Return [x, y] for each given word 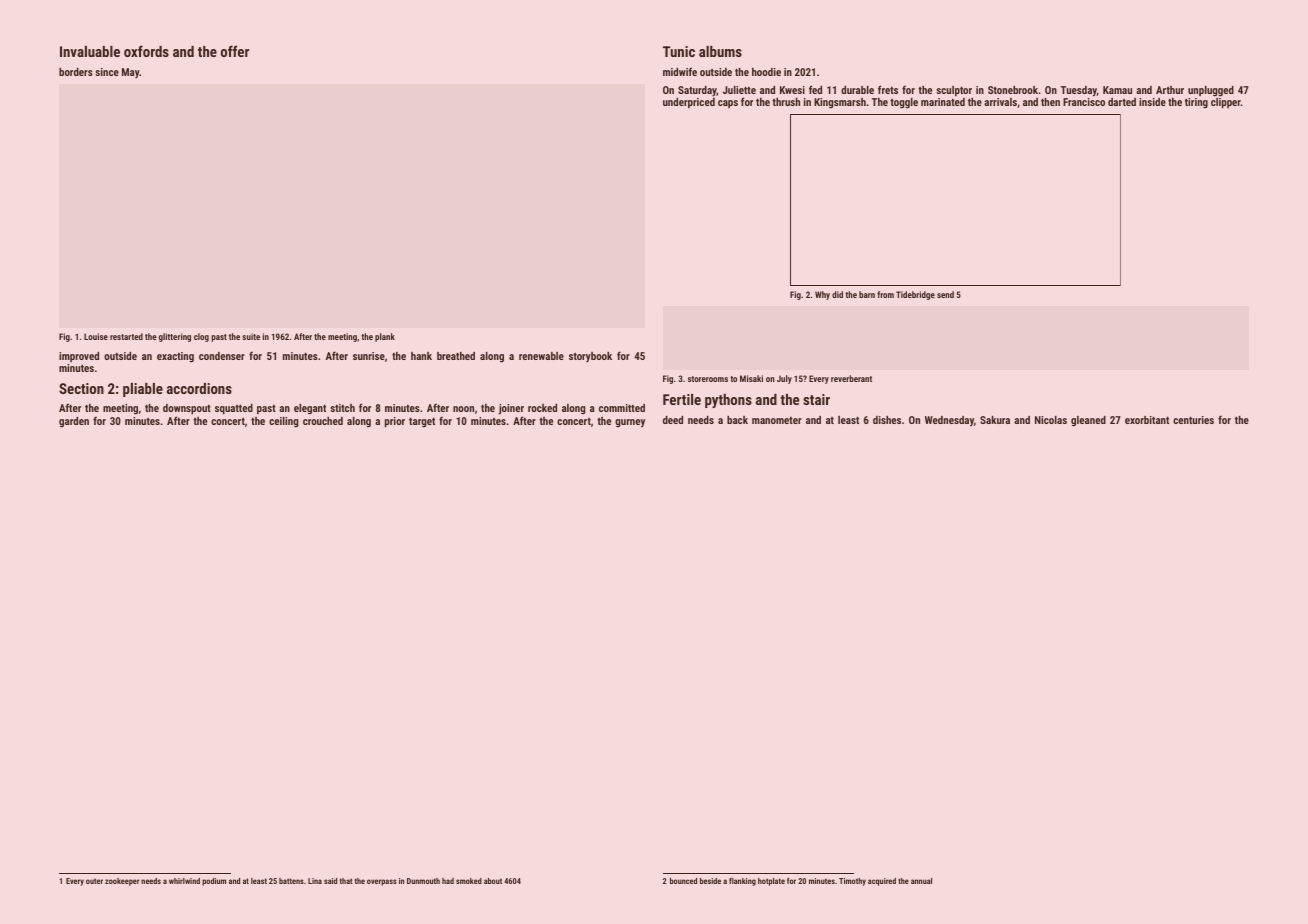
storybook [590, 357]
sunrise [369, 356]
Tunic [679, 51]
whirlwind [184, 881]
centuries [1193, 420]
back [737, 420]
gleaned [1088, 421]
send [945, 294]
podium [214, 882]
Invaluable [90, 51]
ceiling [283, 422]
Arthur [1170, 90]
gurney [630, 423]
